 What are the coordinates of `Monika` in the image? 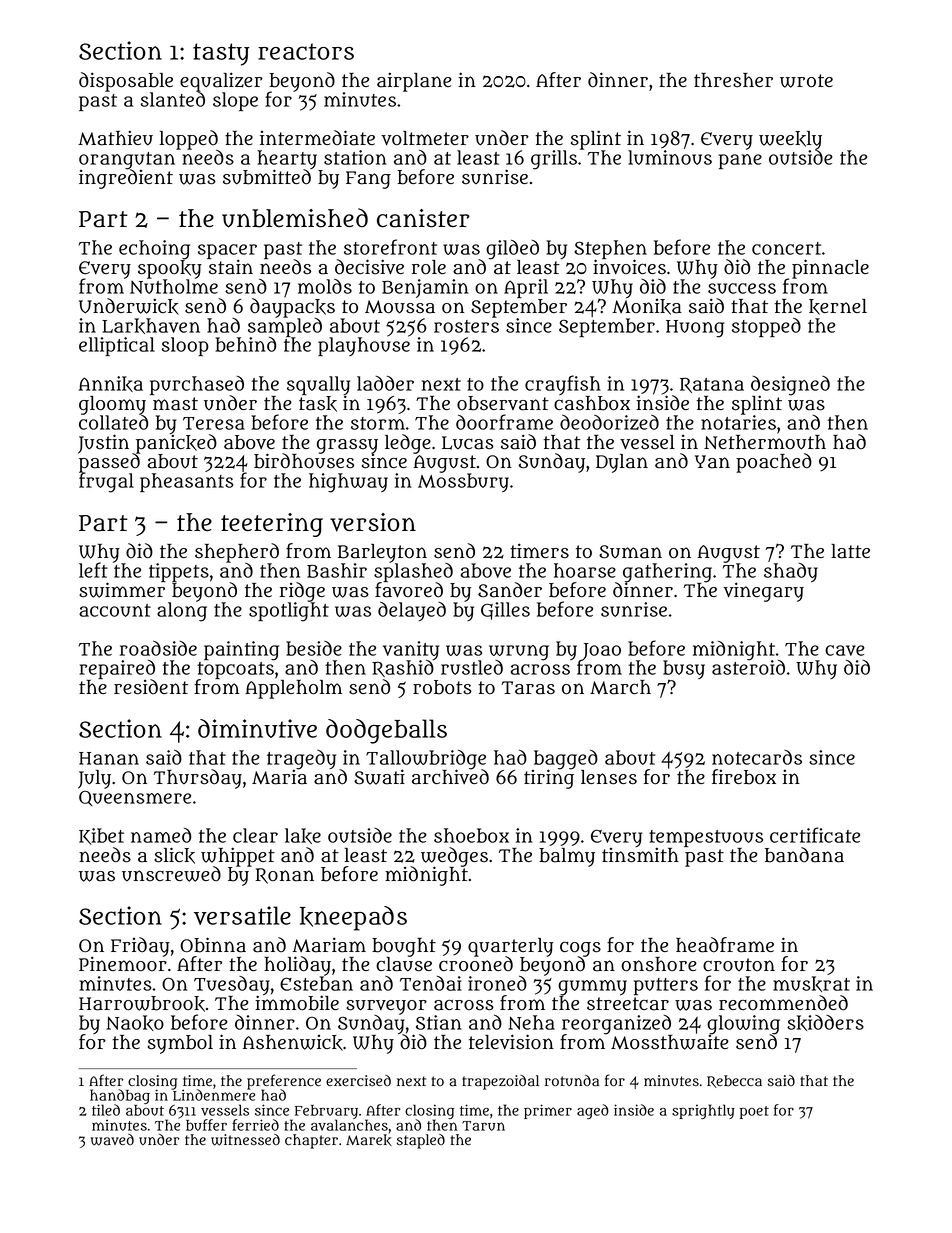 It's located at (647, 307).
